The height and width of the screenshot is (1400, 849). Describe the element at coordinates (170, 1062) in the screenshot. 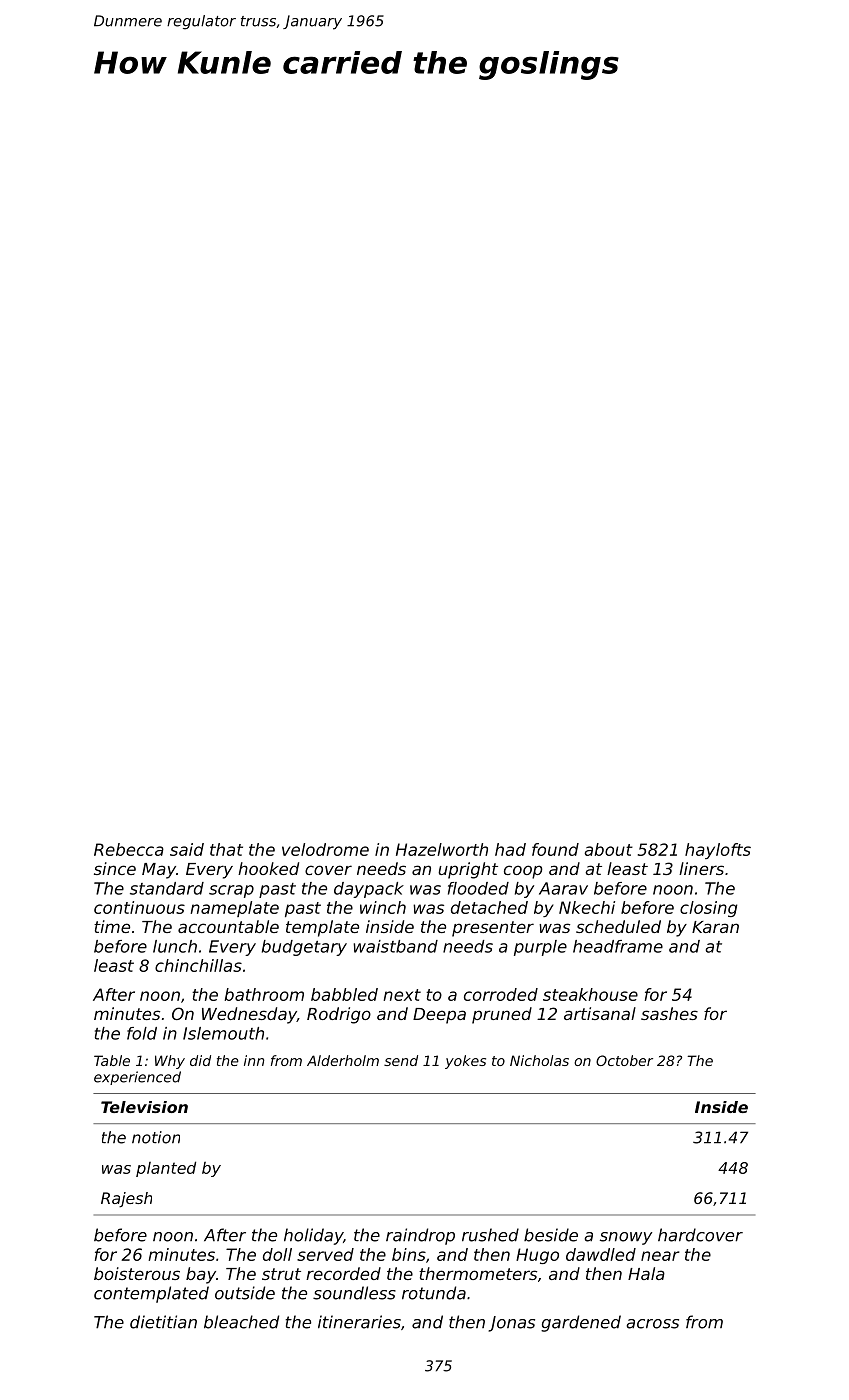

I see `Why` at that location.
